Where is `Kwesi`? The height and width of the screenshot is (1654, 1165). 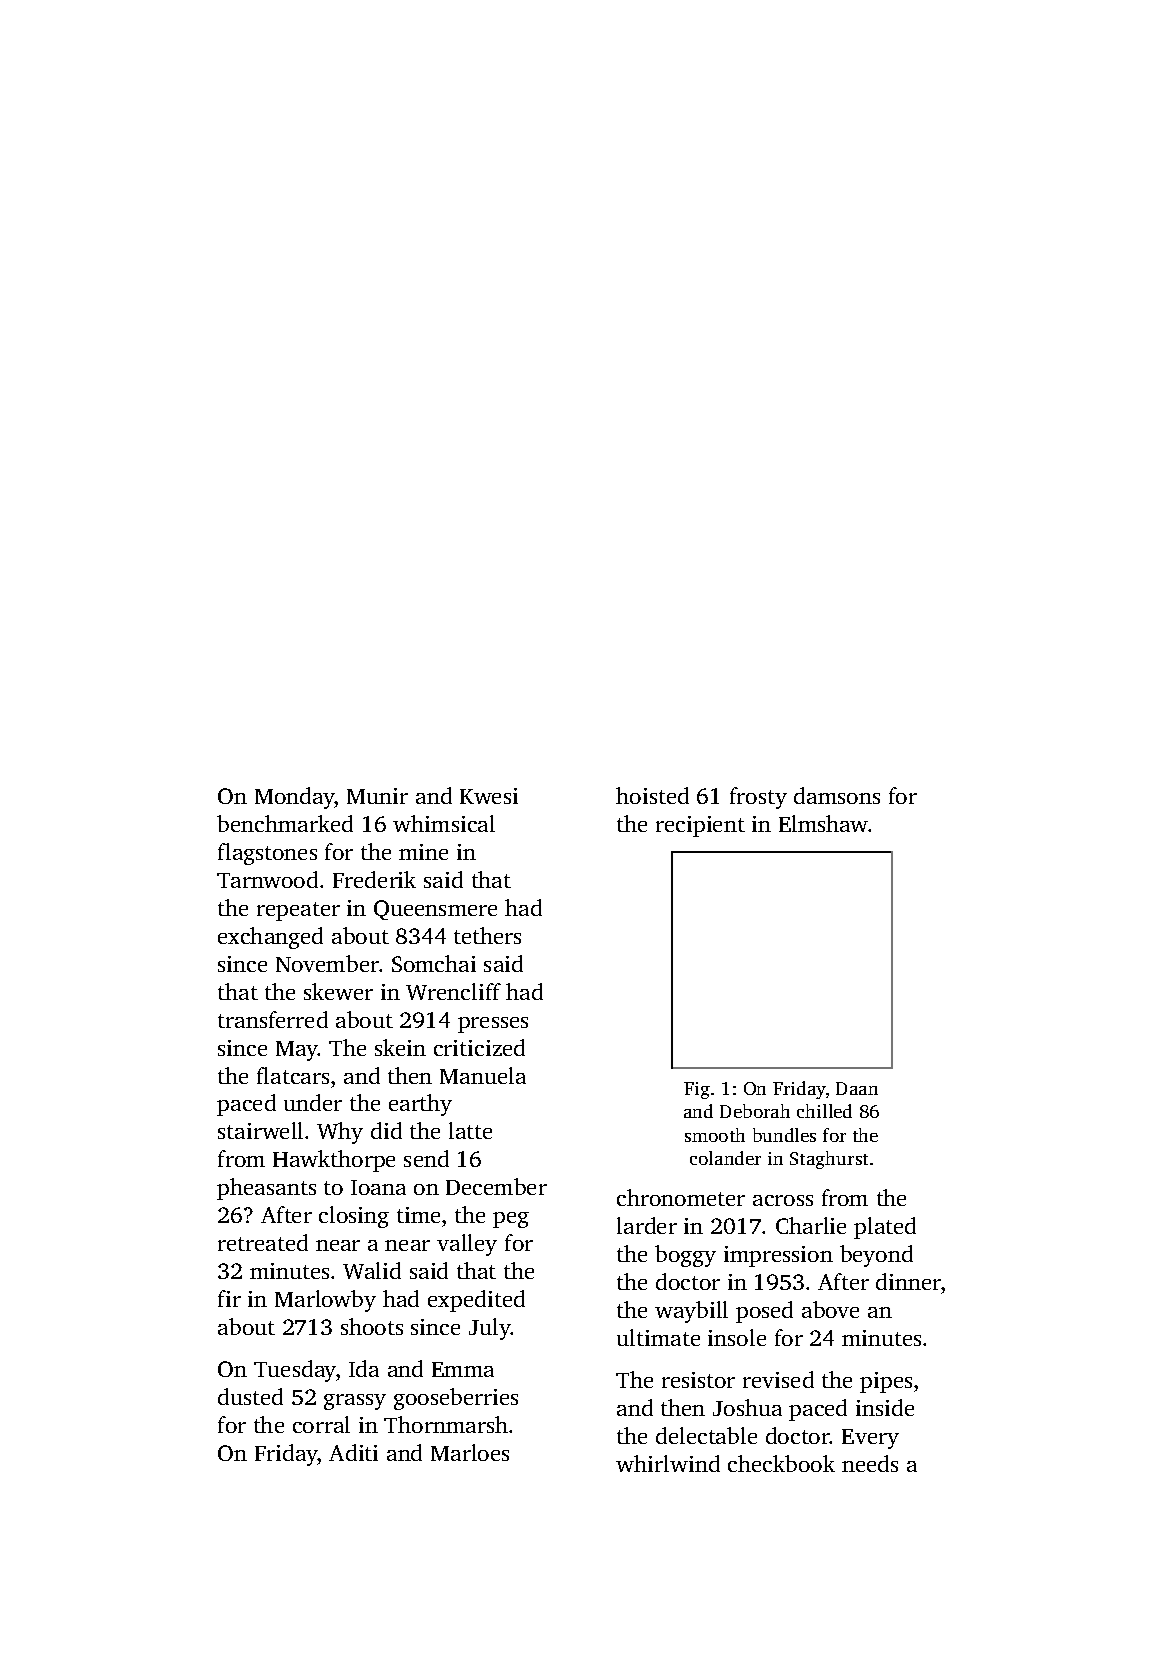 Kwesi is located at coordinates (489, 796).
